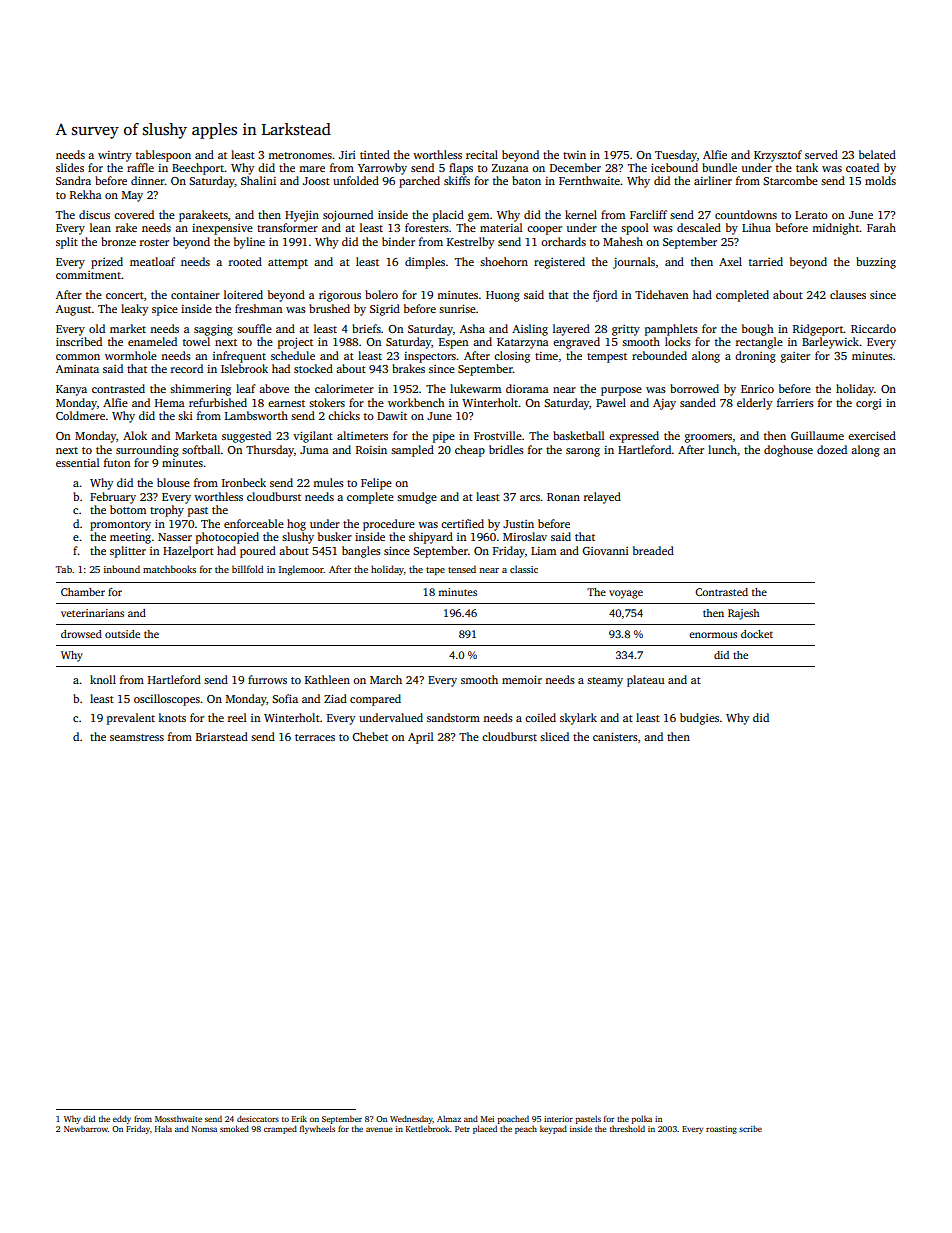  What do you see at coordinates (676, 156) in the document?
I see `Tuesday` at bounding box center [676, 156].
